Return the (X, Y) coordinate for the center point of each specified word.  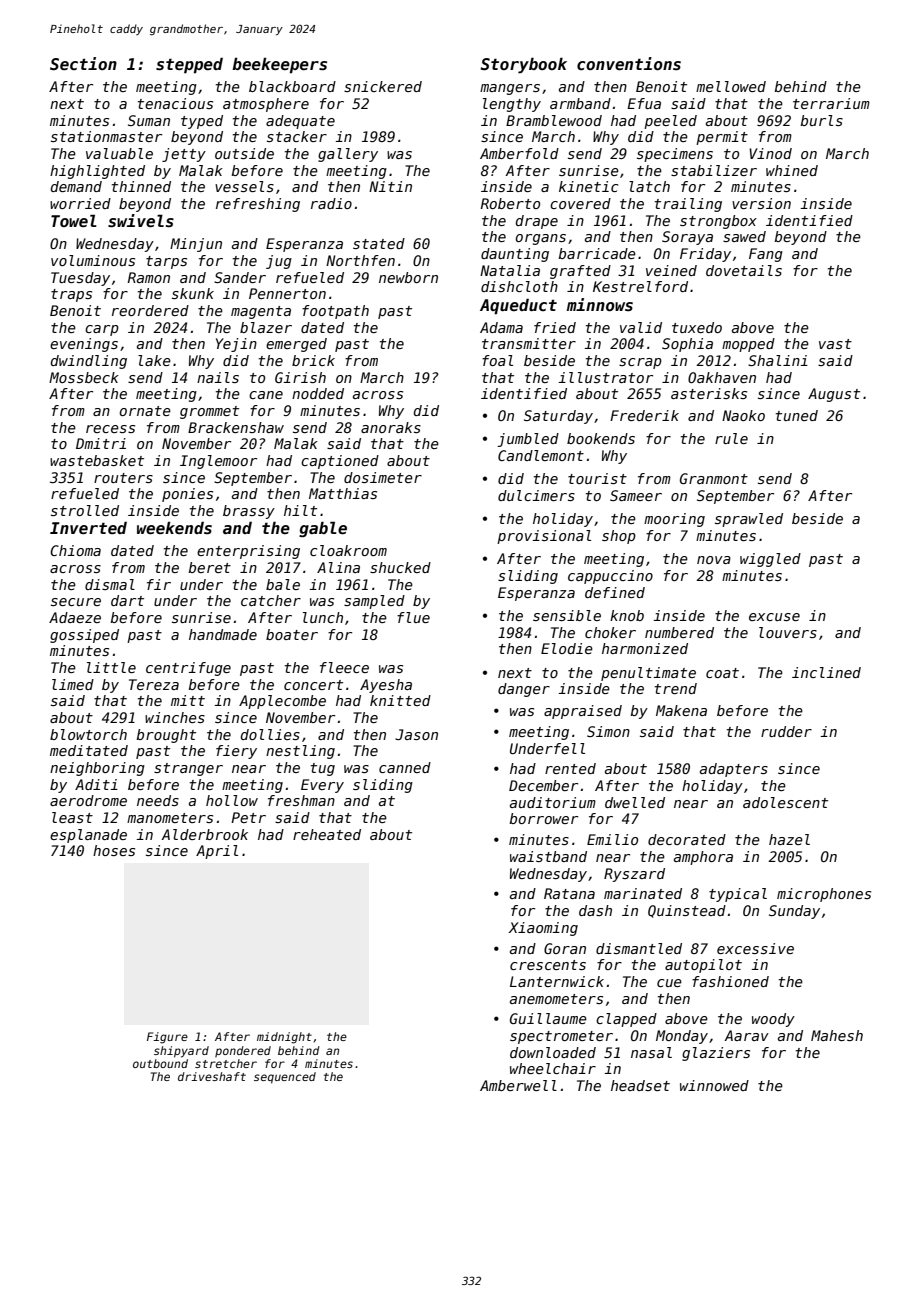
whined (792, 170)
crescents (548, 965)
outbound (160, 1063)
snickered (383, 86)
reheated (327, 834)
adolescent (785, 802)
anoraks (391, 427)
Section (83, 63)
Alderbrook (204, 834)
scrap (640, 363)
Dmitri (101, 443)
